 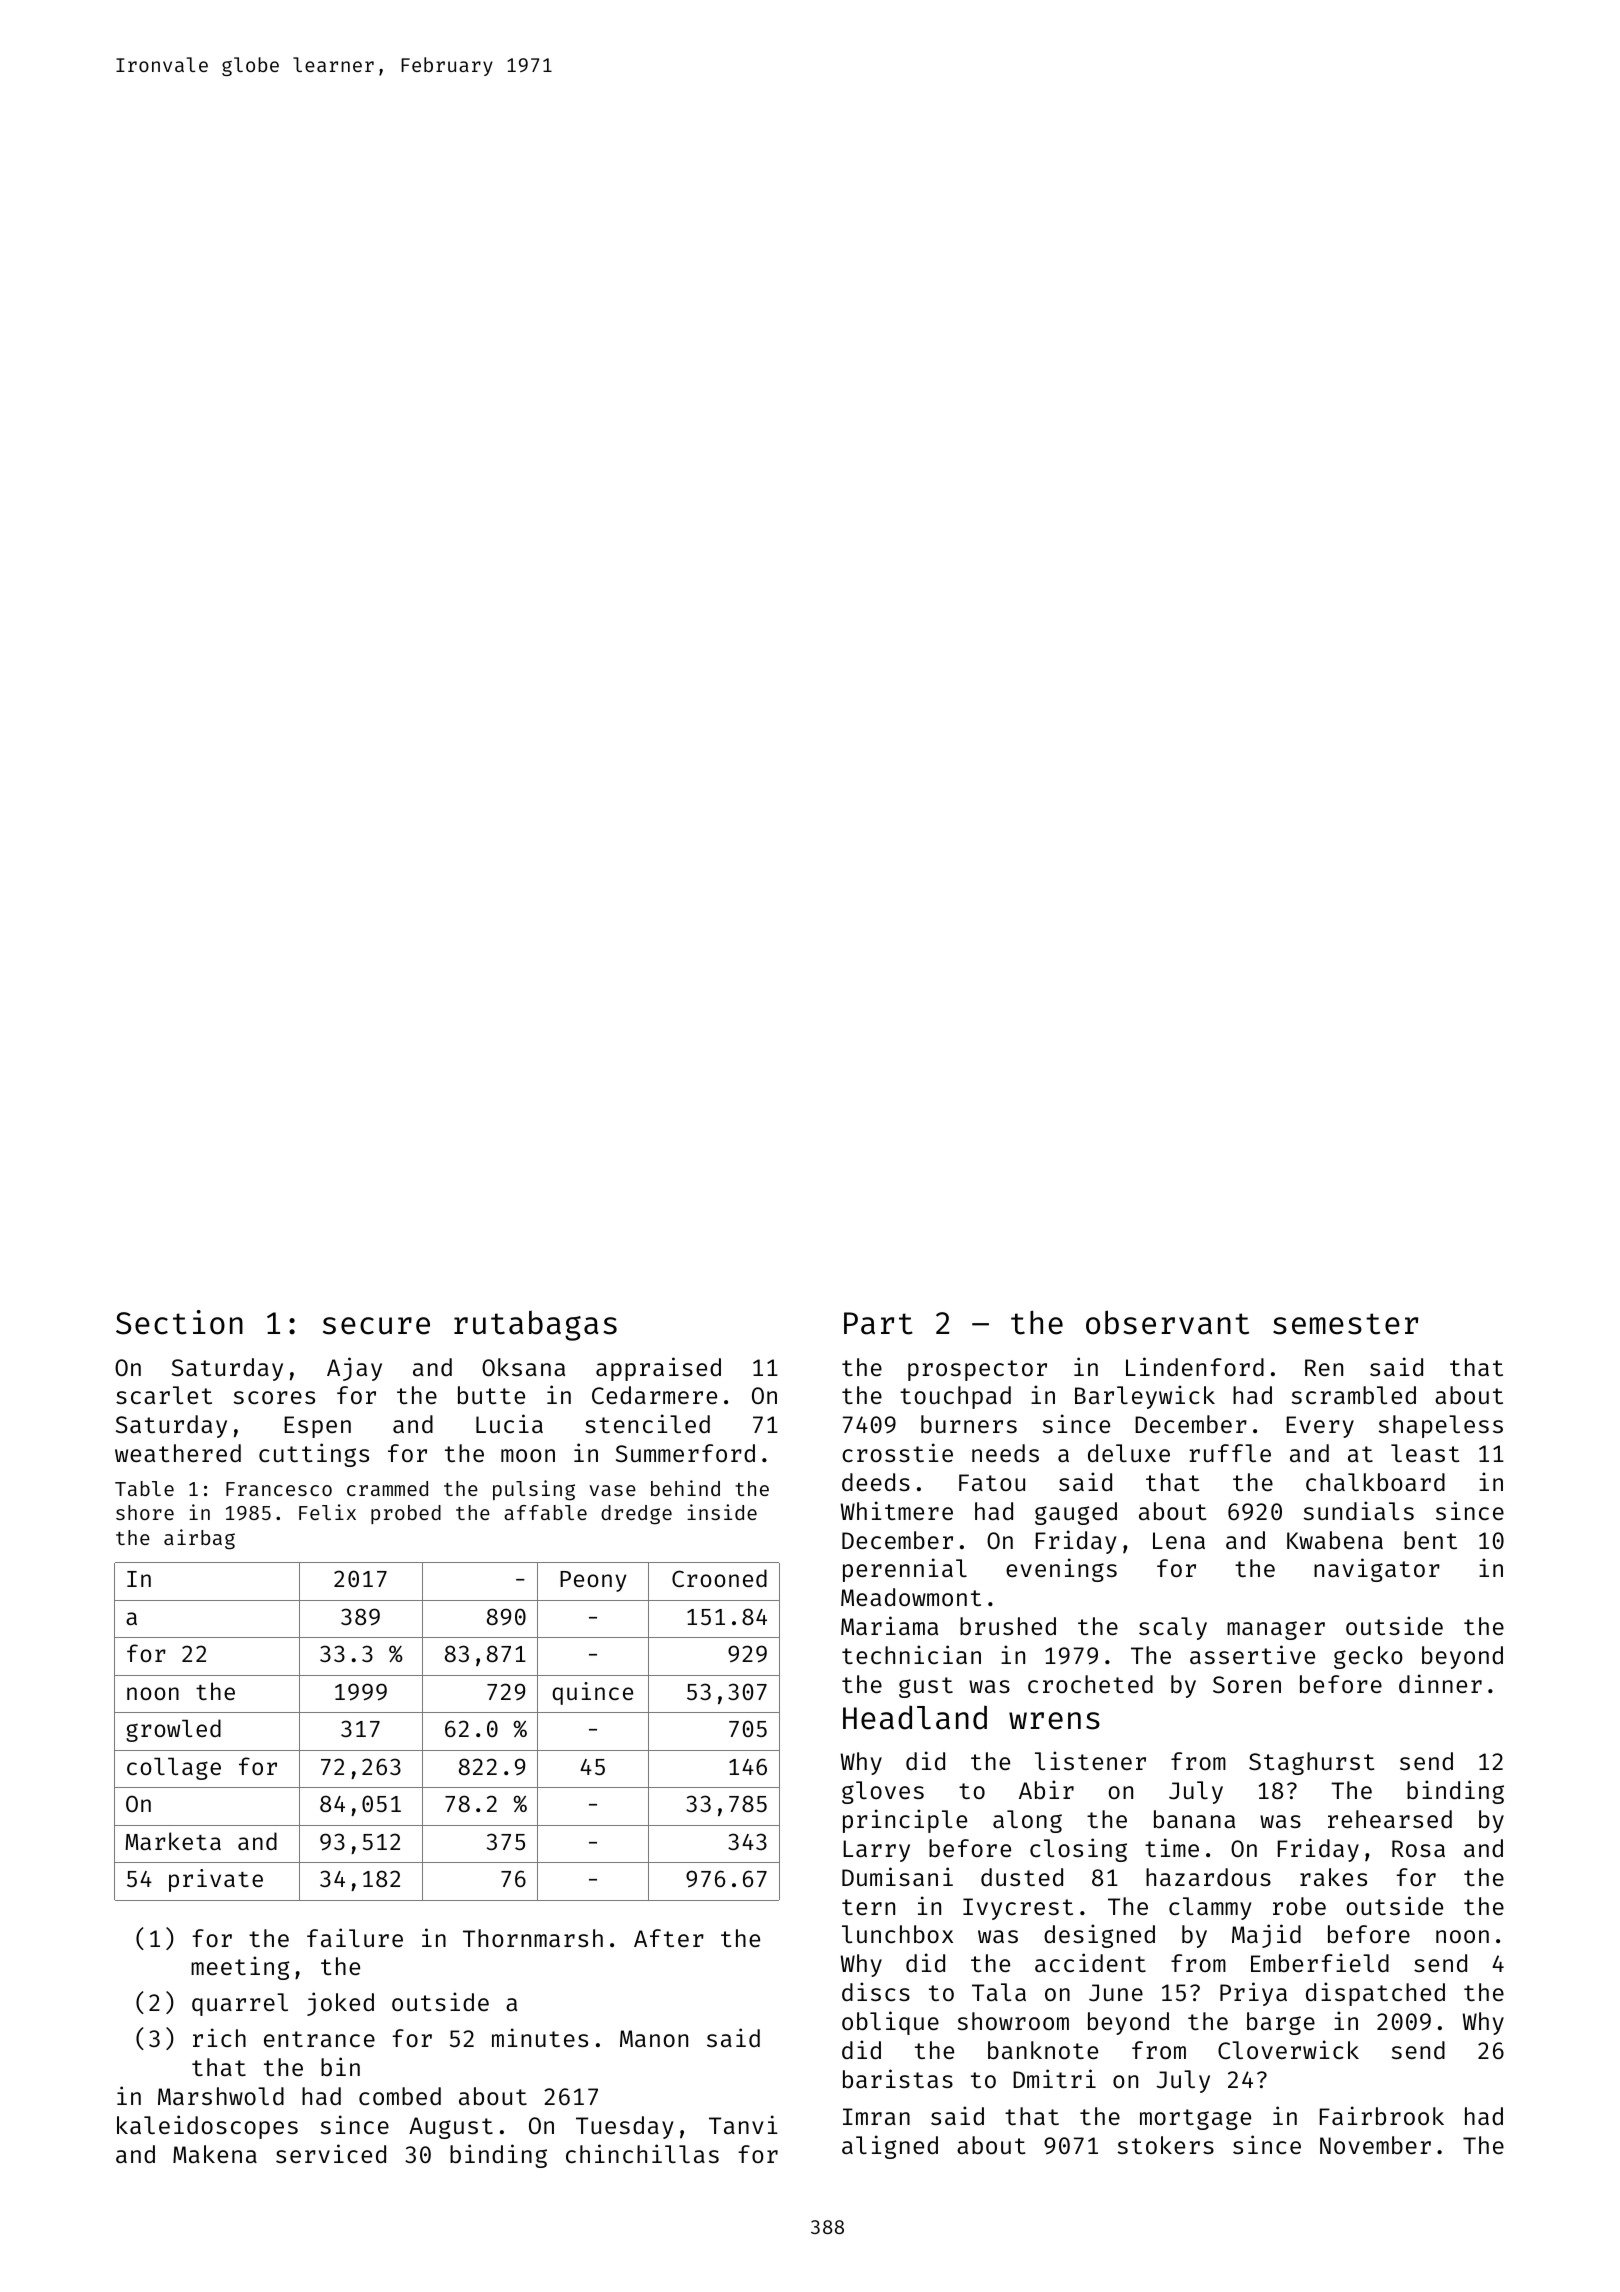 I want to click on quince, so click(x=592, y=1693).
